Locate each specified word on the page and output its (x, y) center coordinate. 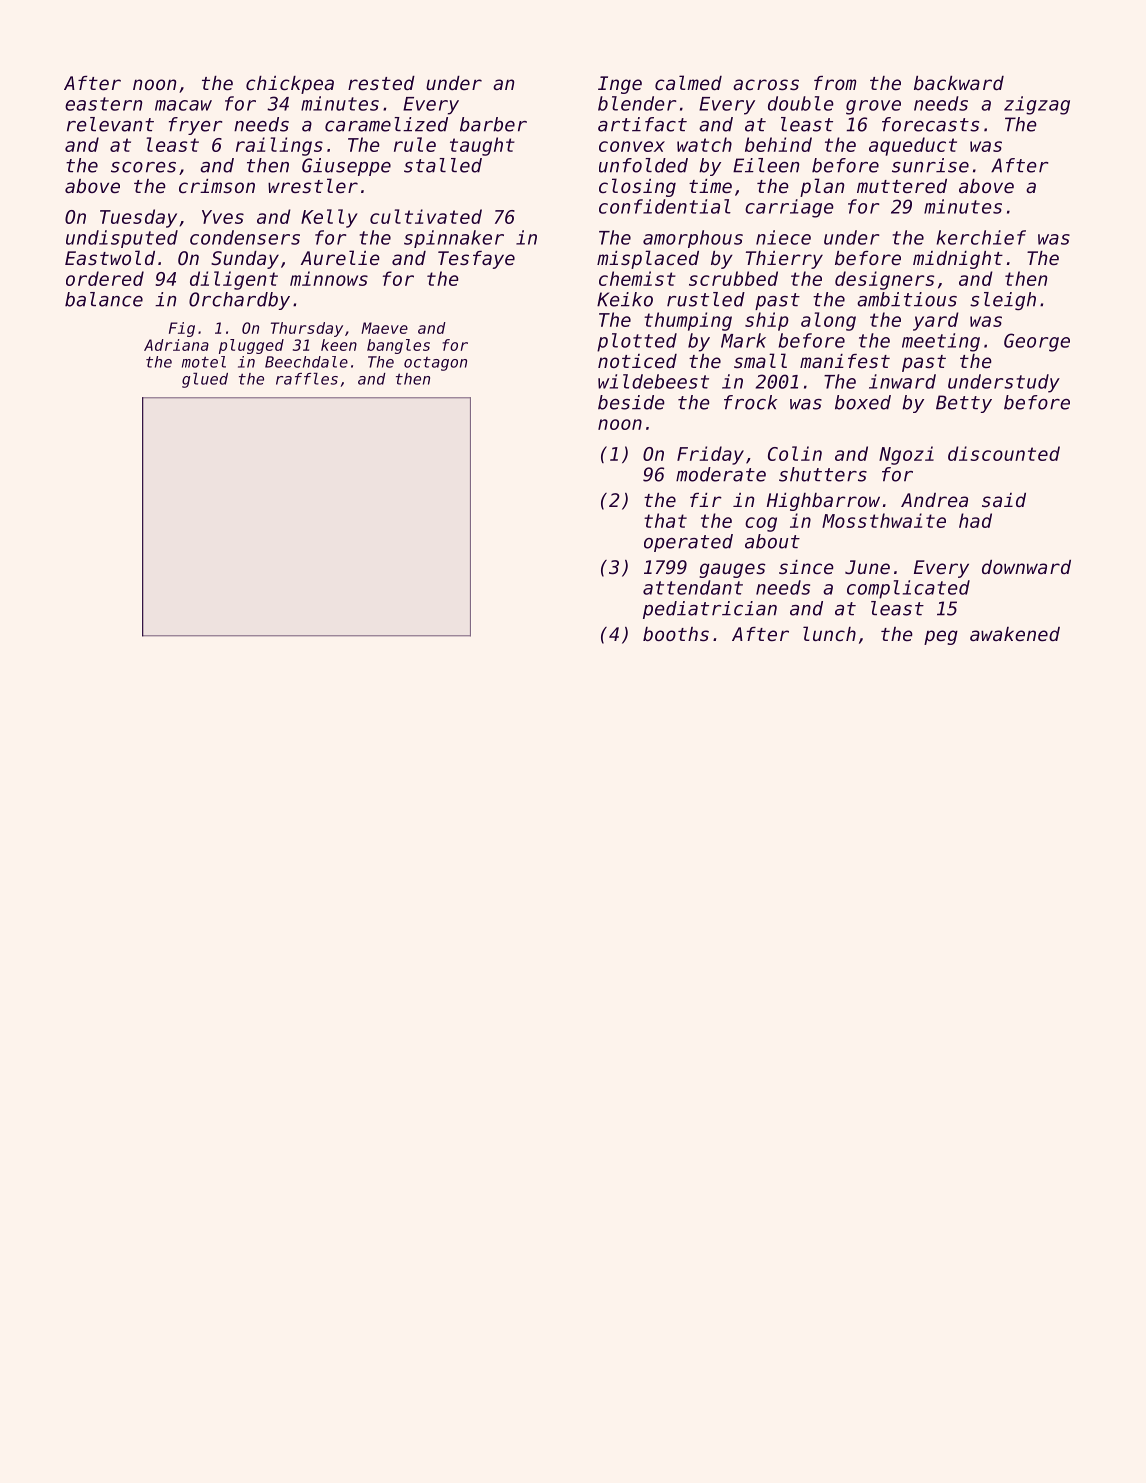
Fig (182, 329)
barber (493, 124)
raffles (307, 379)
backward (959, 83)
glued (205, 380)
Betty (964, 404)
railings (279, 146)
